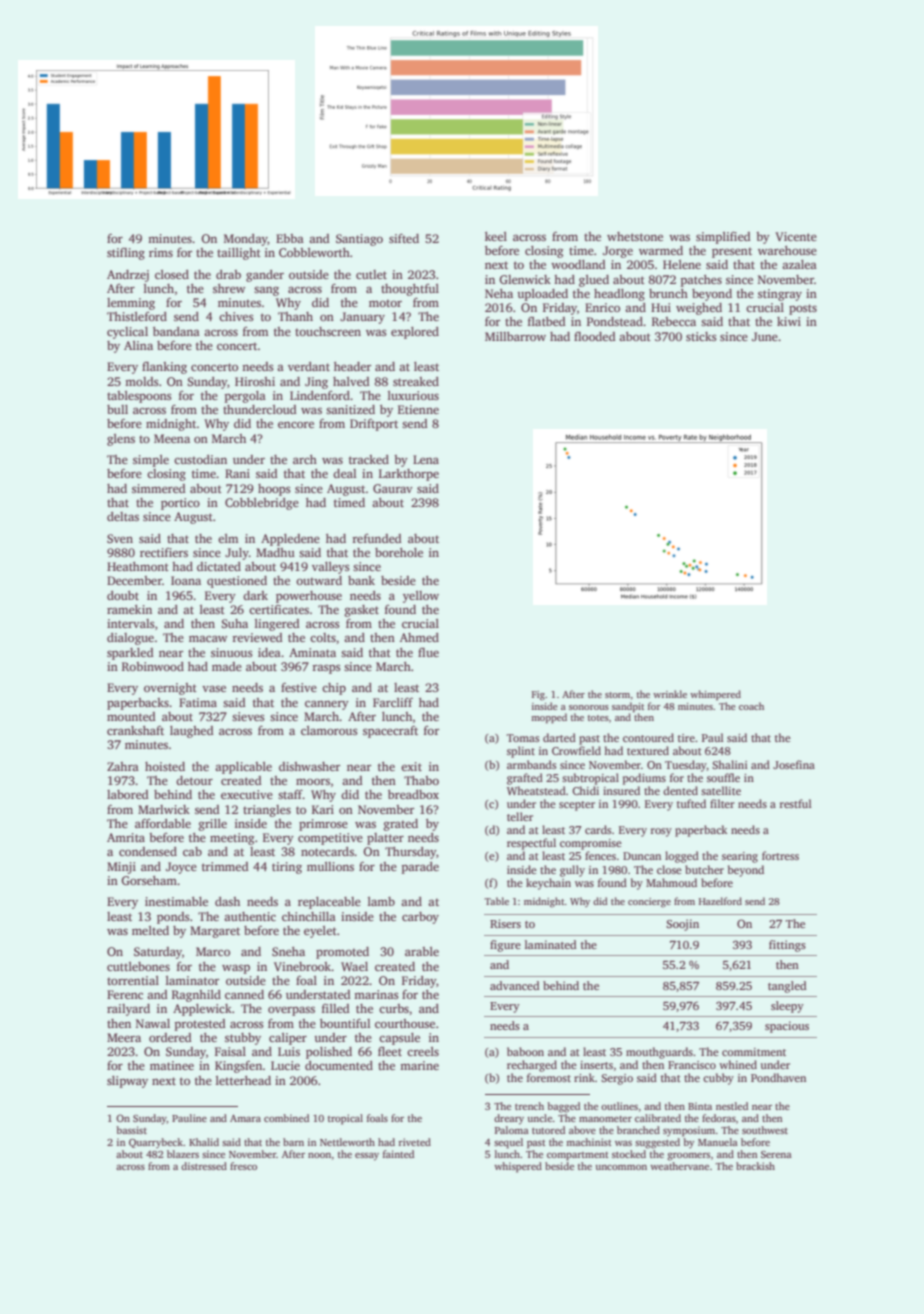  I want to click on whispered, so click(518, 1167).
